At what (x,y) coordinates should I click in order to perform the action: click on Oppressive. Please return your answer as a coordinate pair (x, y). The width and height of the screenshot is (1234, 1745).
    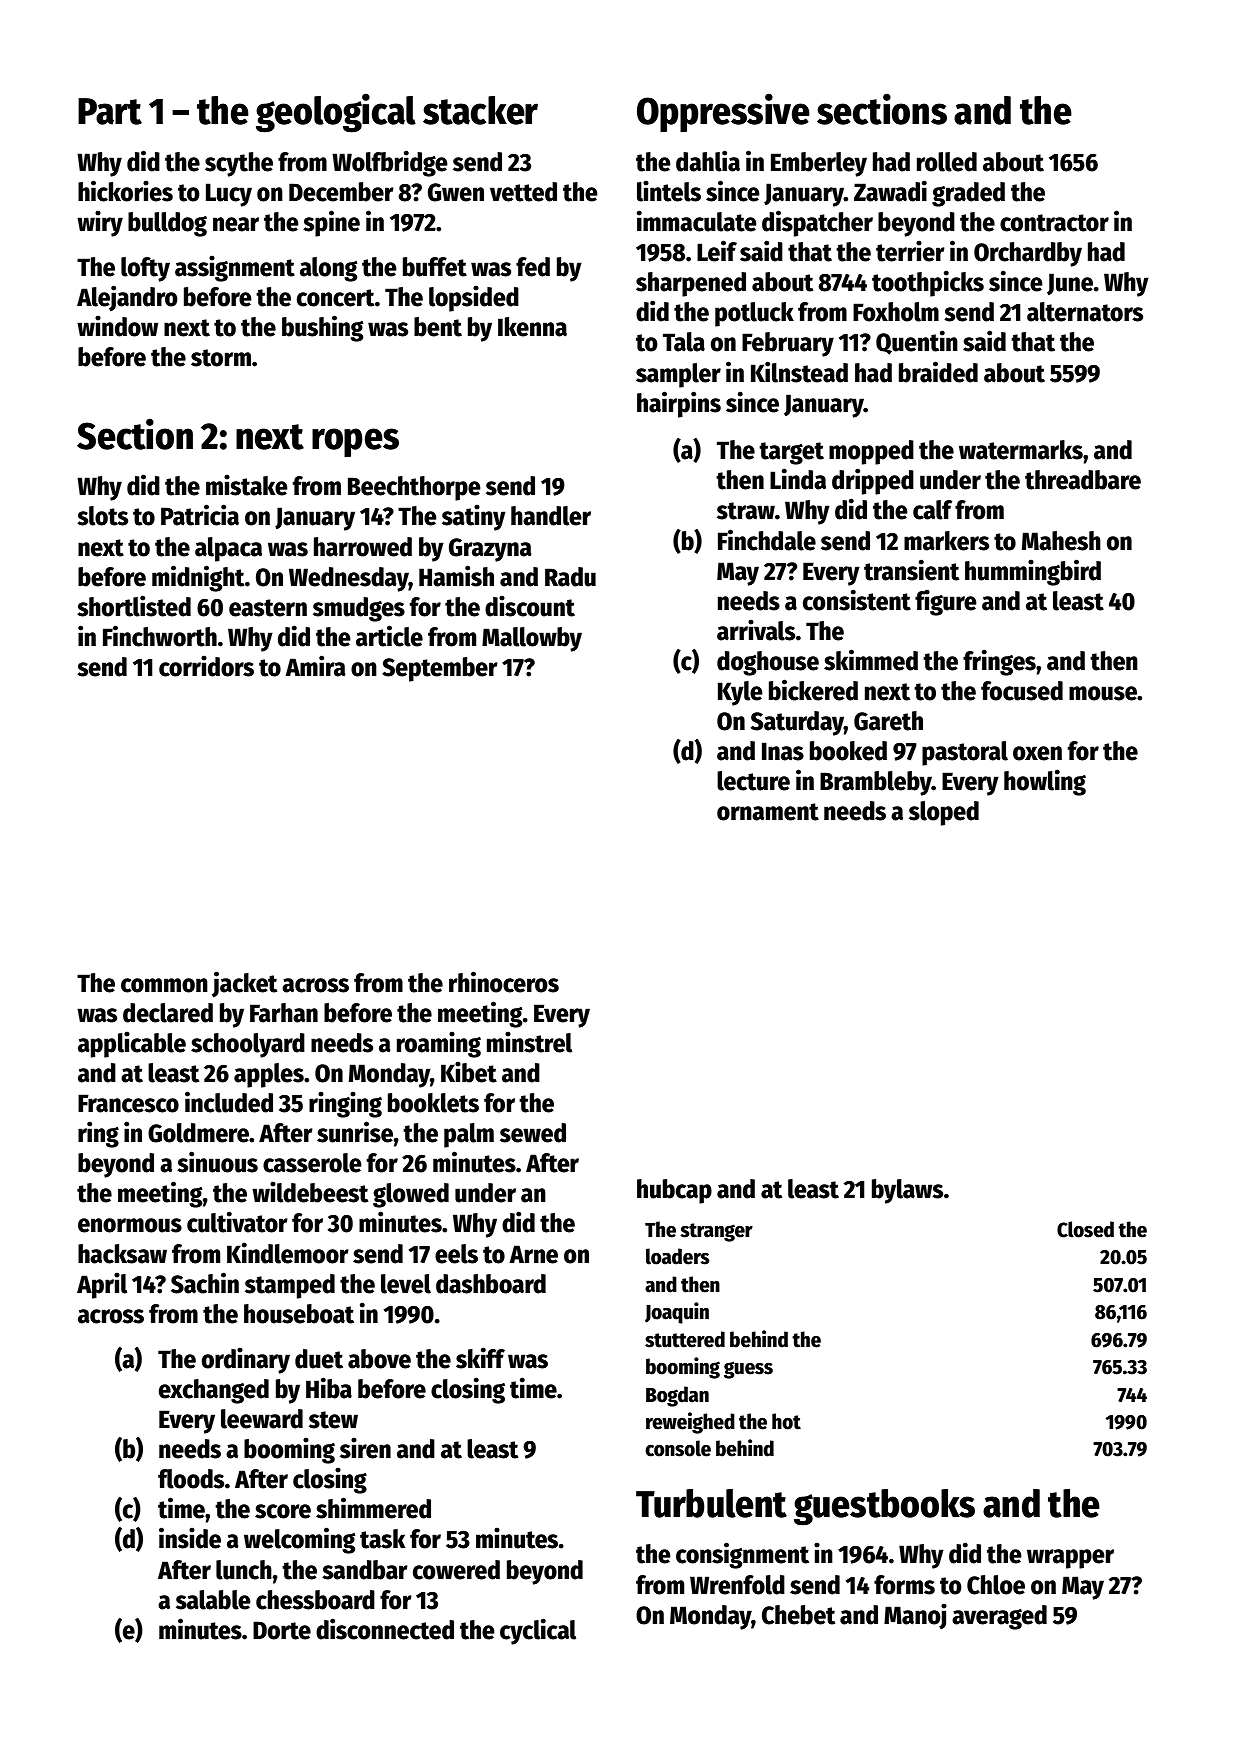
    Looking at the image, I should click on (723, 112).
